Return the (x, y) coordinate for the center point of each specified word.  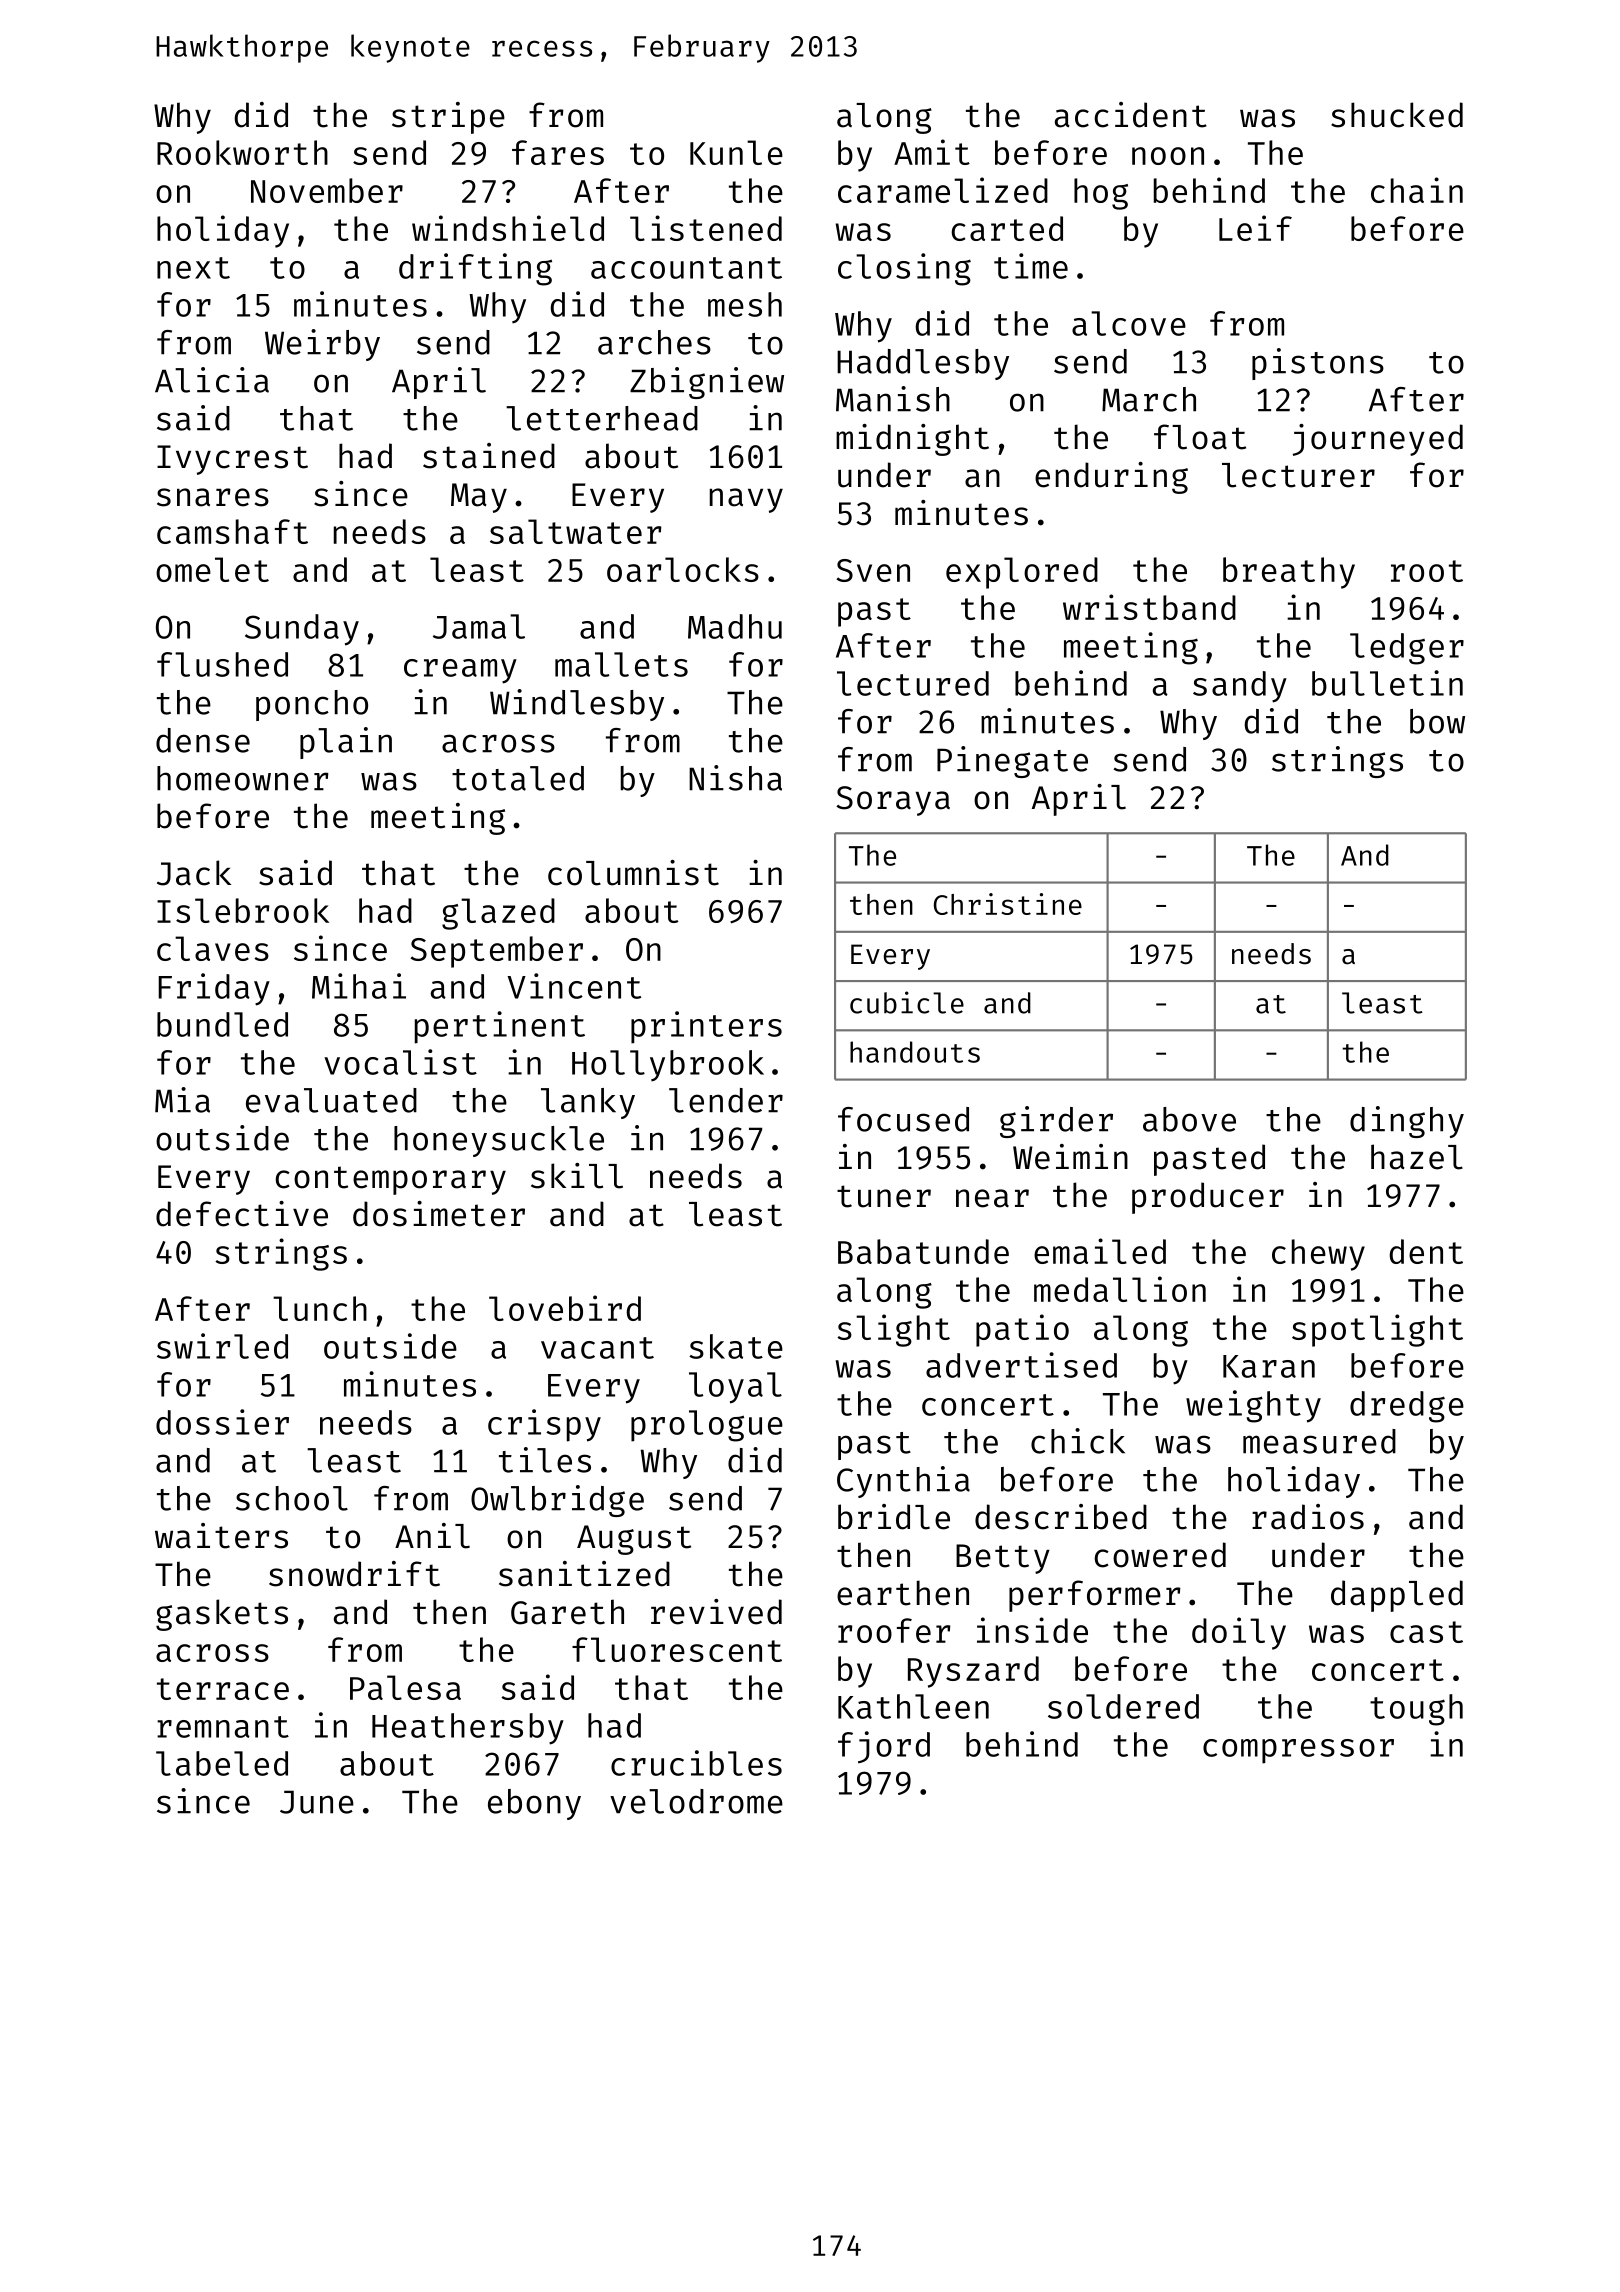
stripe (448, 118)
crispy (544, 1425)
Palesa (405, 1687)
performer (1095, 1596)
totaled (518, 778)
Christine (1008, 904)
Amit (932, 152)
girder (1056, 1122)
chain (1417, 190)
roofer (894, 1630)
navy (746, 500)
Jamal (479, 626)
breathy (1289, 573)
